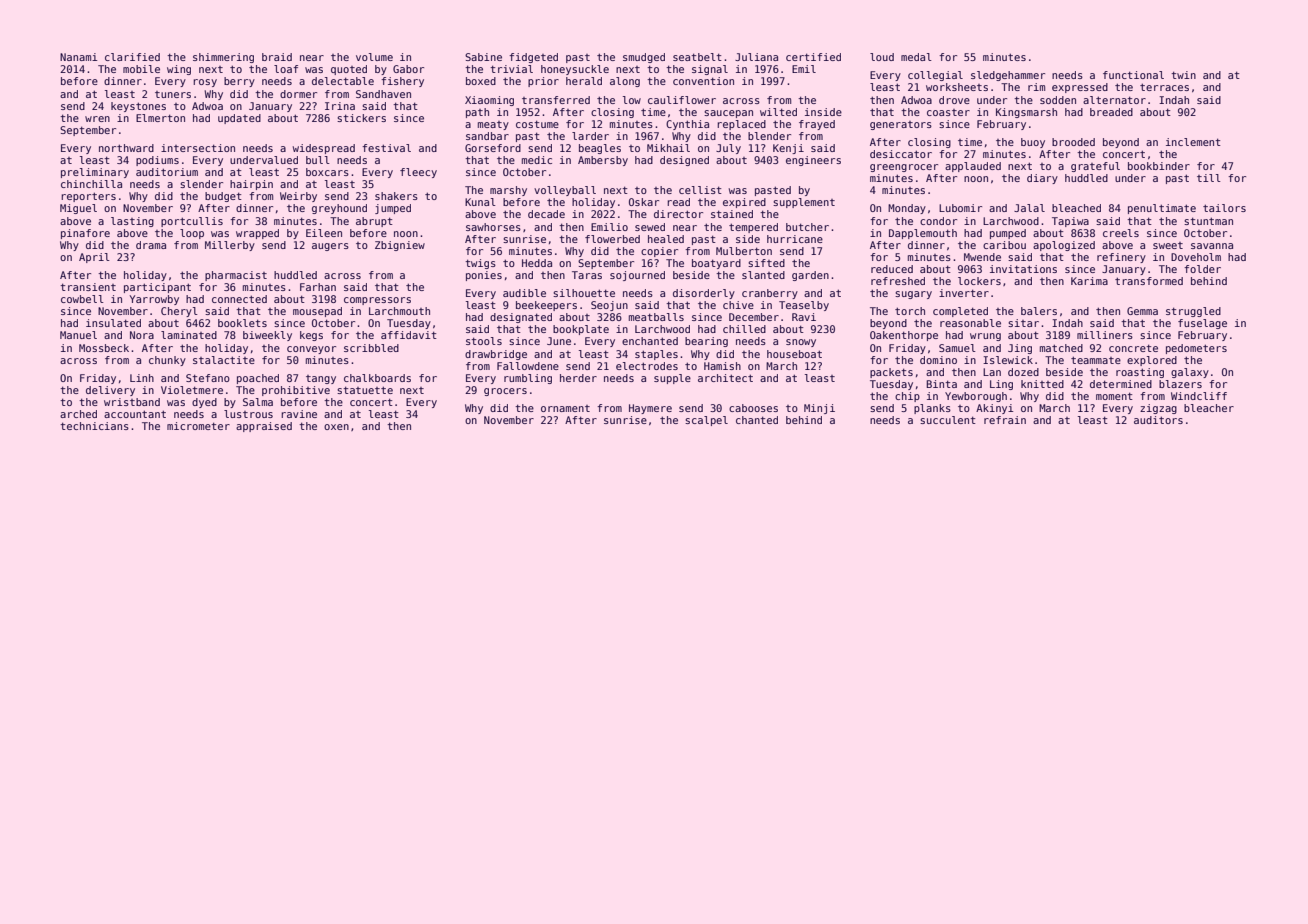  I want to click on chip, so click(907, 397).
